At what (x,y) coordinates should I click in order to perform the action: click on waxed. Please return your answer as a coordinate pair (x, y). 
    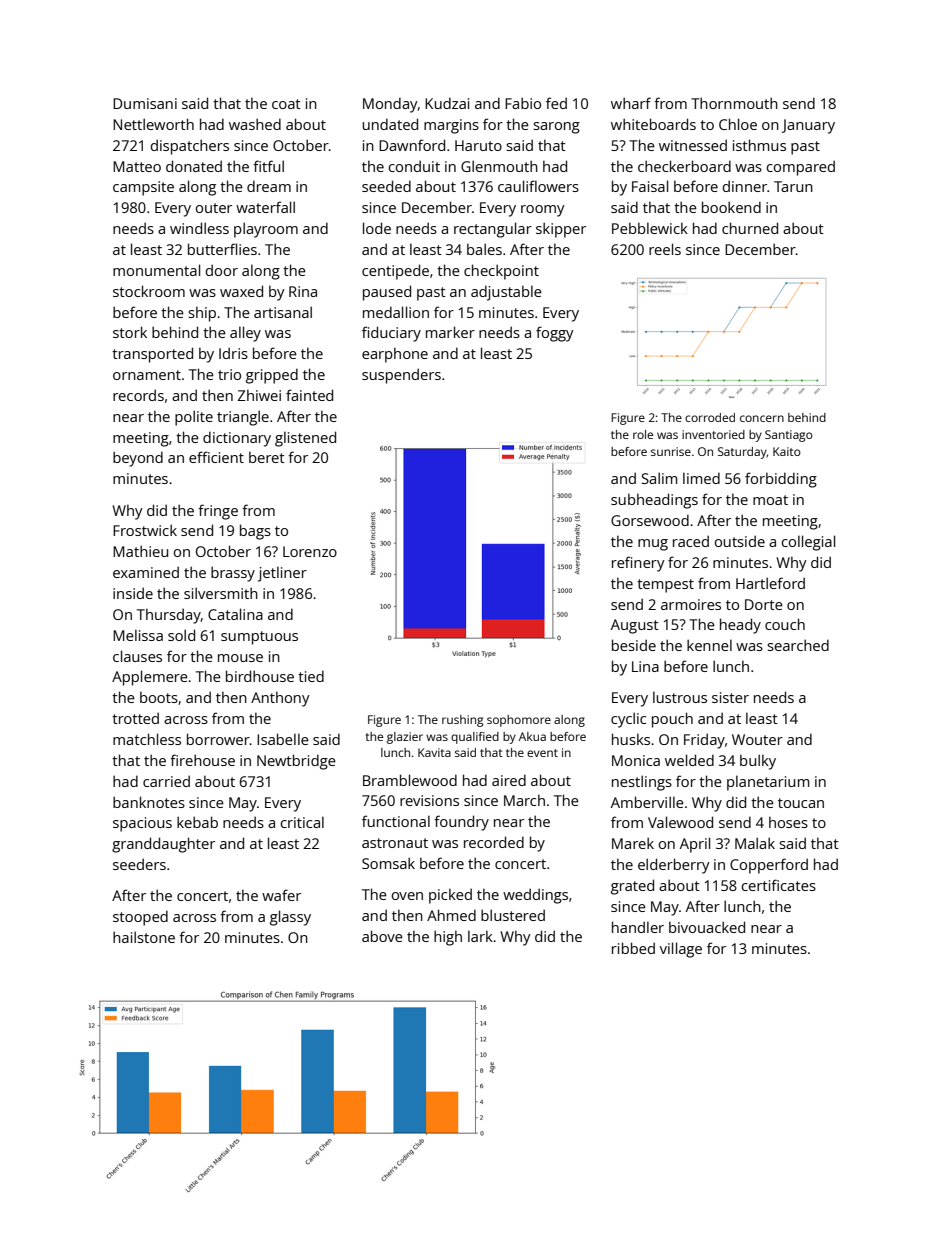
    Looking at the image, I should click on (241, 291).
